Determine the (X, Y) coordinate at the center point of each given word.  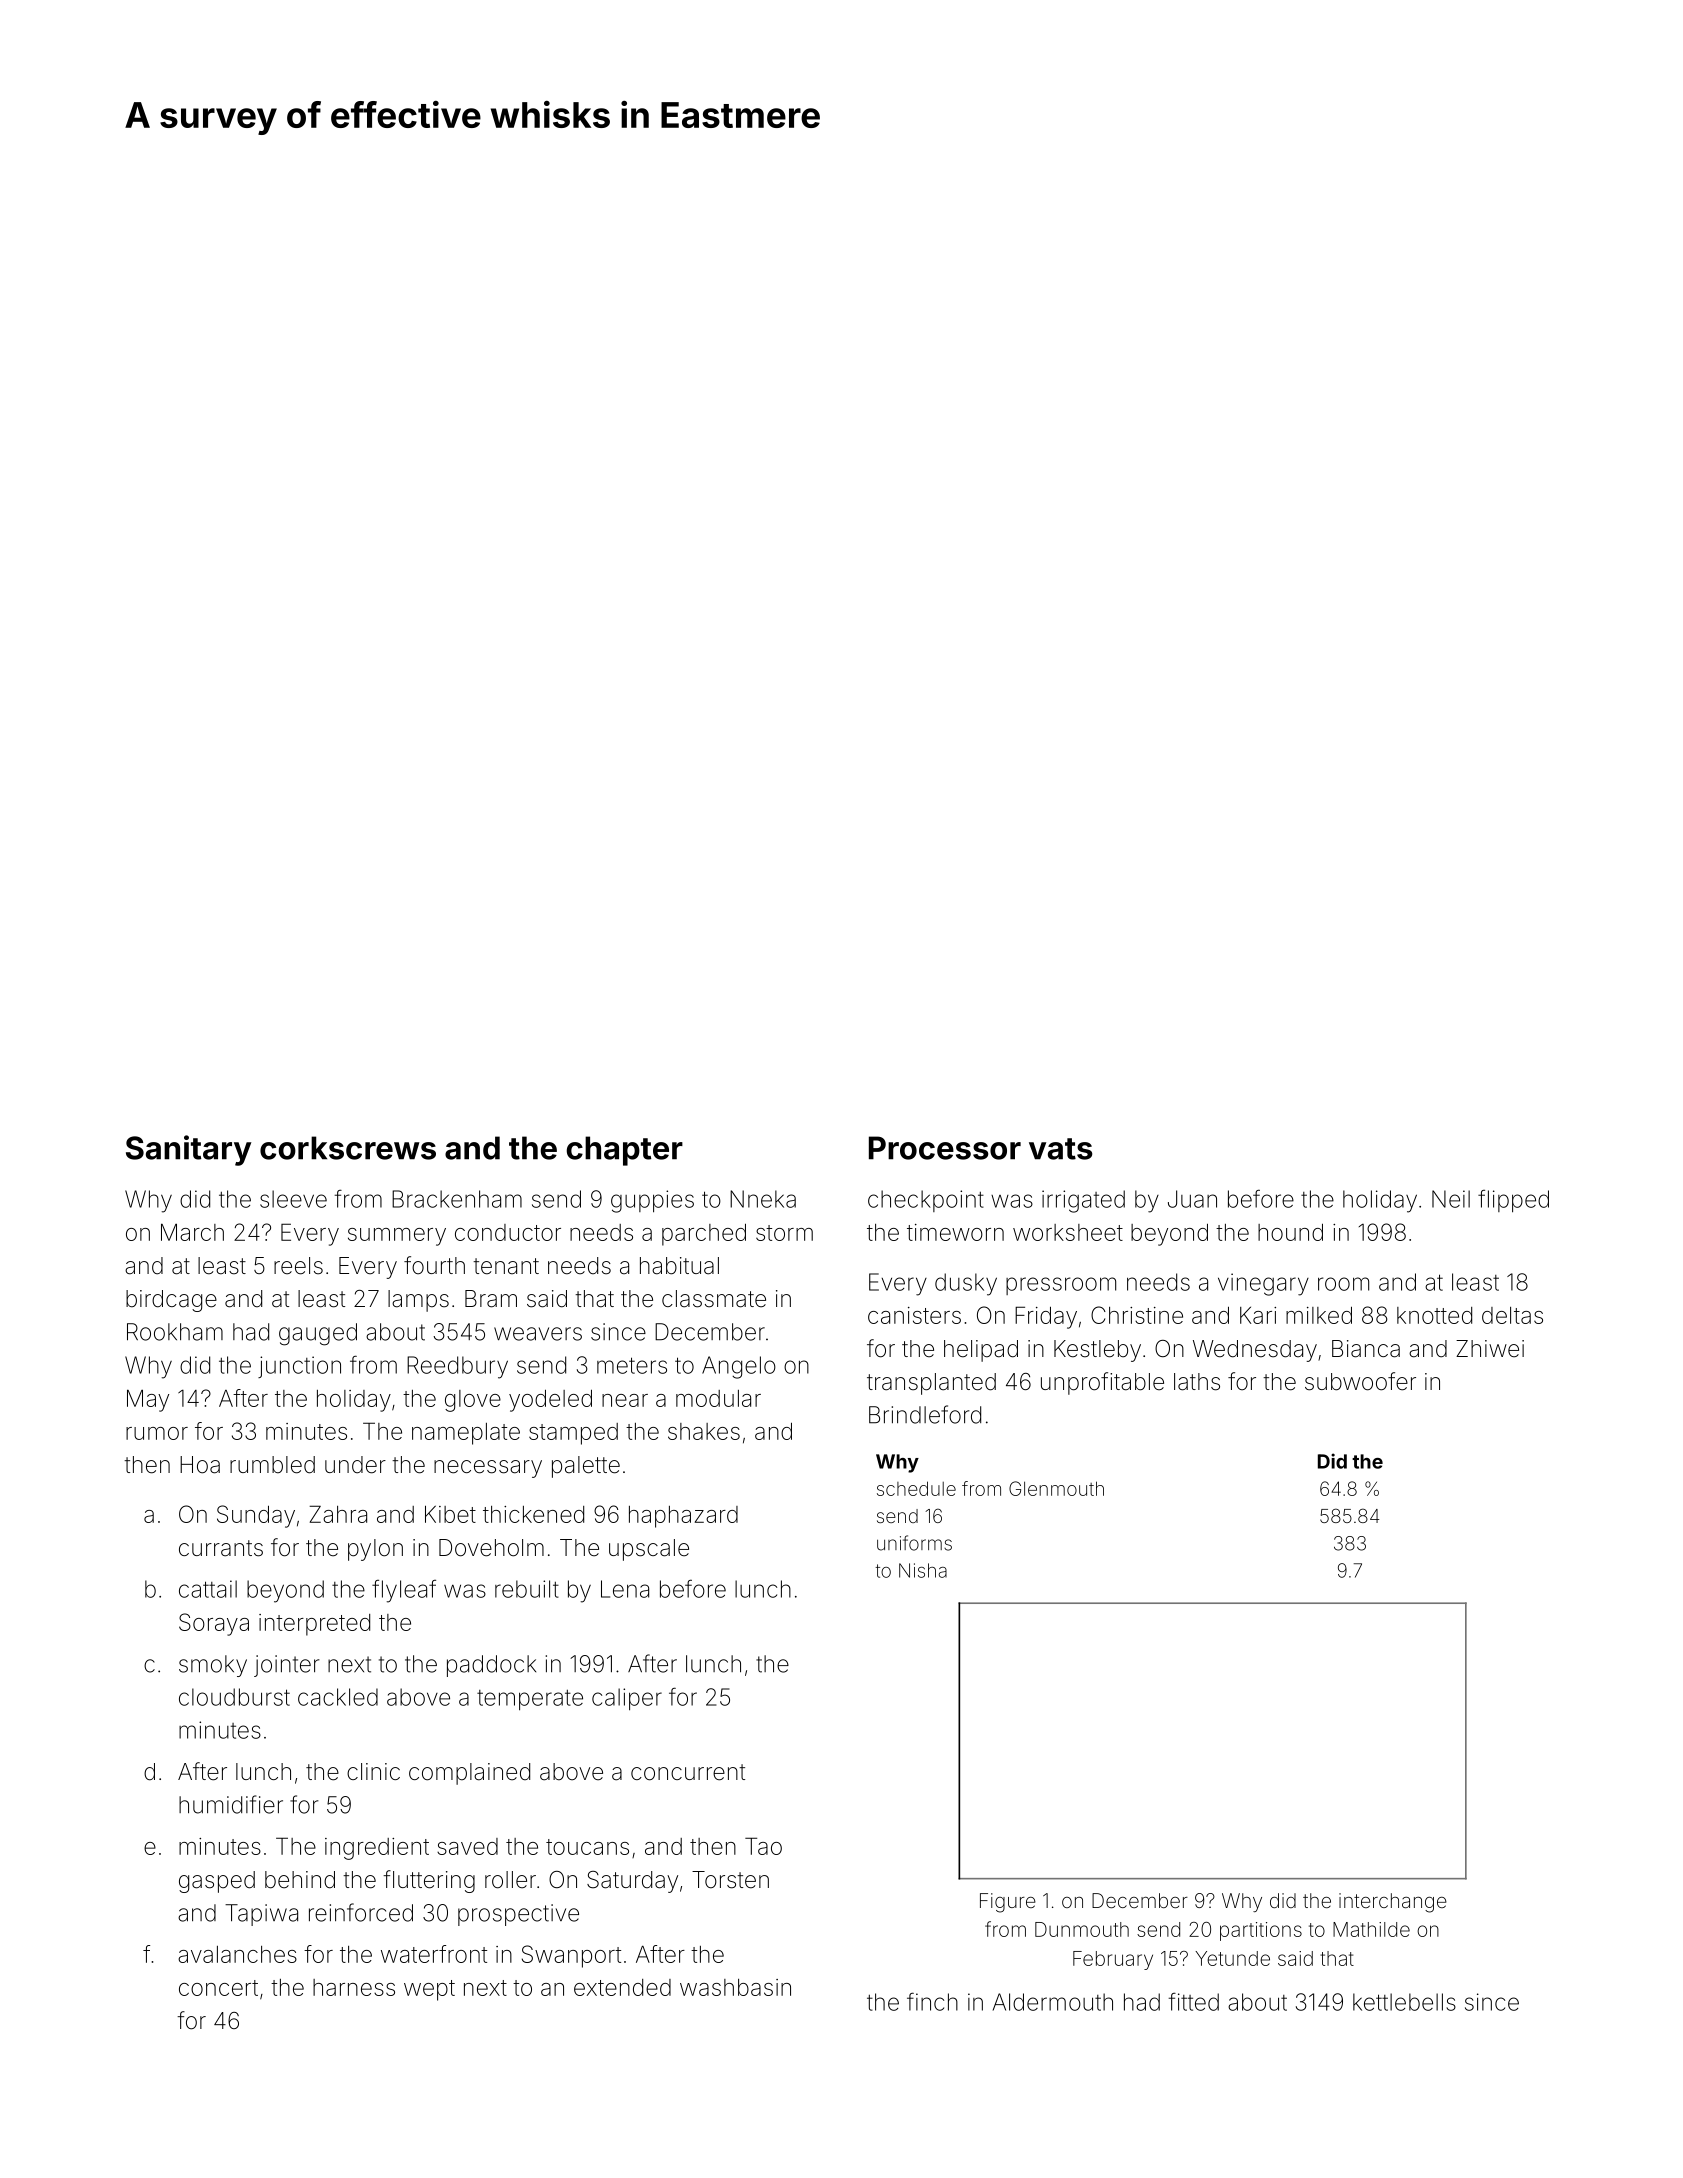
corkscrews (348, 1148)
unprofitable (1102, 1383)
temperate (530, 1700)
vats (1060, 1149)
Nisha (923, 1570)
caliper (627, 1699)
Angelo (739, 1367)
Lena (625, 1589)
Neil (1451, 1199)
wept (429, 1990)
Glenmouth (1056, 1488)
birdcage (171, 1301)
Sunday (256, 1516)
